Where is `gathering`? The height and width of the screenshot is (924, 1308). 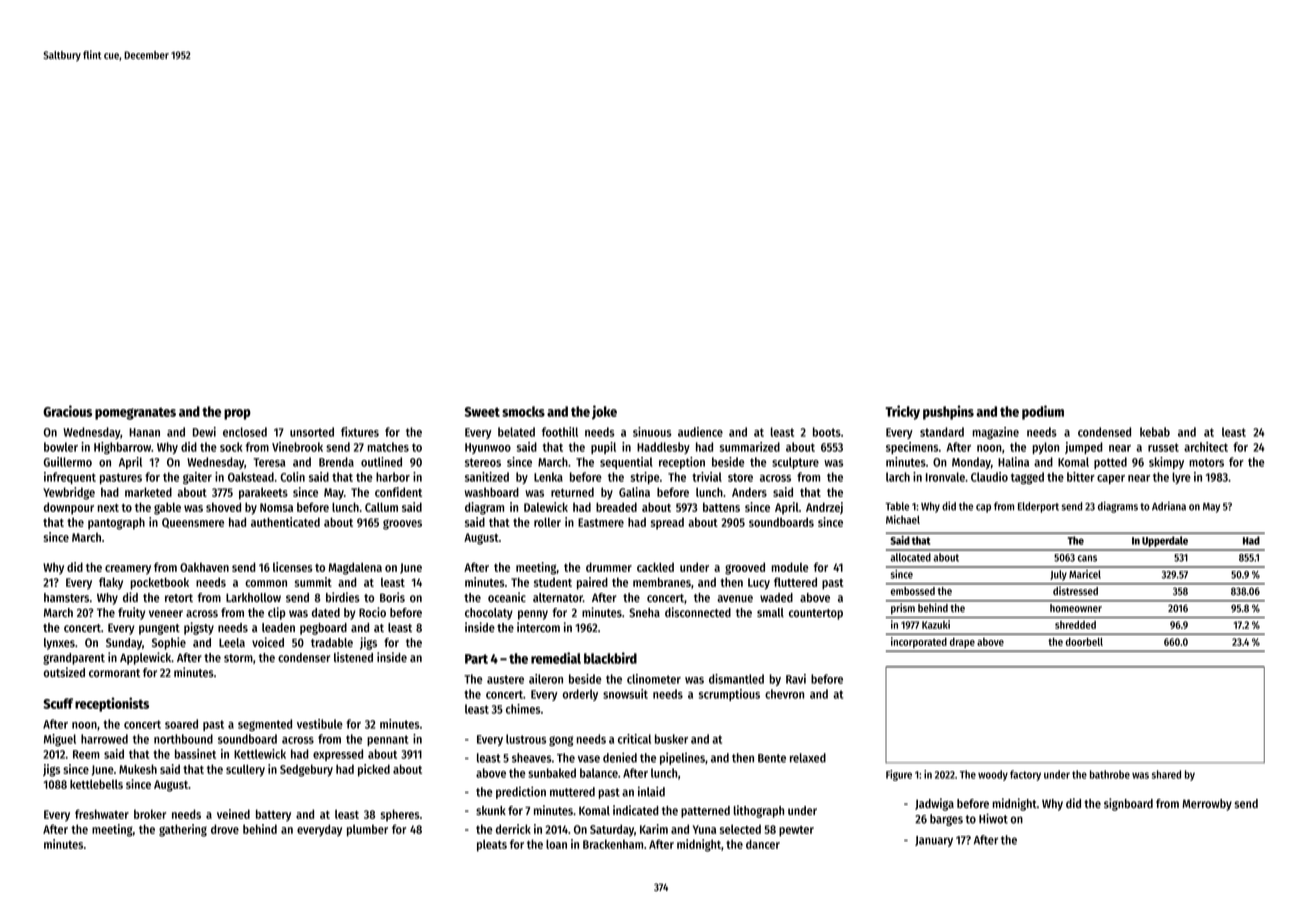
gathering is located at coordinates (183, 830).
